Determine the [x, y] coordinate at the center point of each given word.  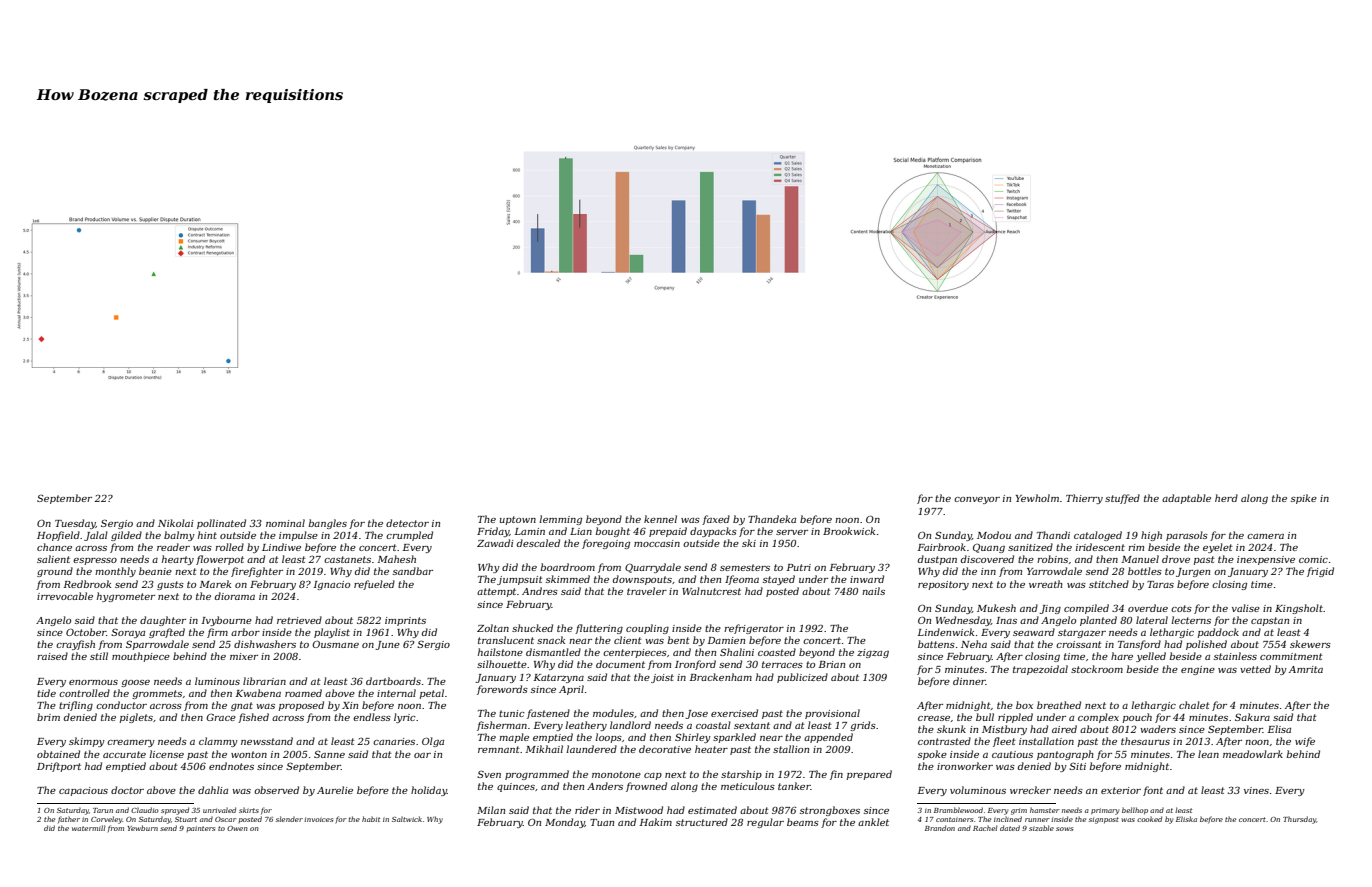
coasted [777, 652]
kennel [660, 519]
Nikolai [175, 523]
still [99, 656]
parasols [1187, 536]
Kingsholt [1299, 609]
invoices [318, 819]
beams [803, 822]
